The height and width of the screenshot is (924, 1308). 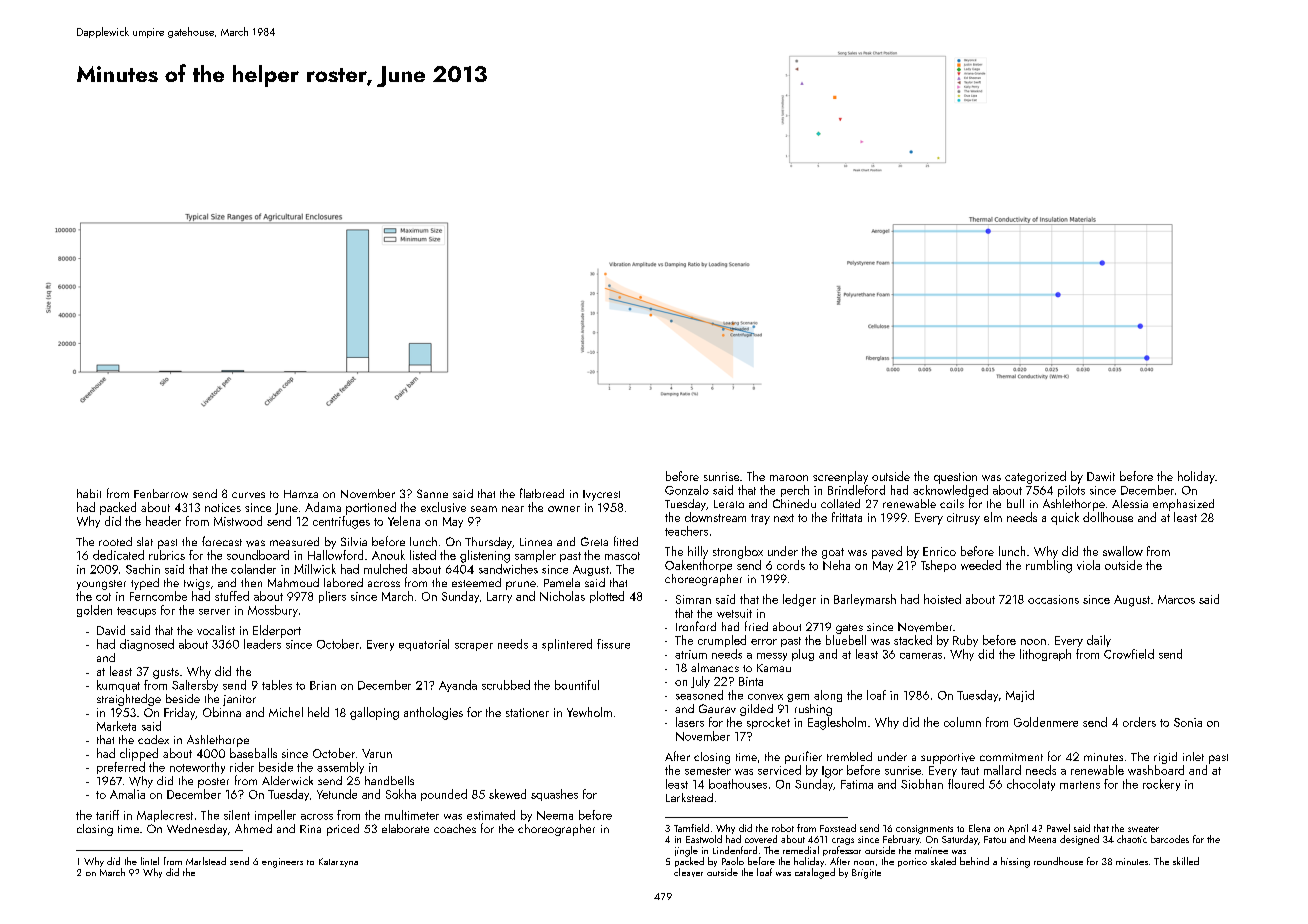 What do you see at coordinates (107, 815) in the screenshot?
I see `tariff` at bounding box center [107, 815].
